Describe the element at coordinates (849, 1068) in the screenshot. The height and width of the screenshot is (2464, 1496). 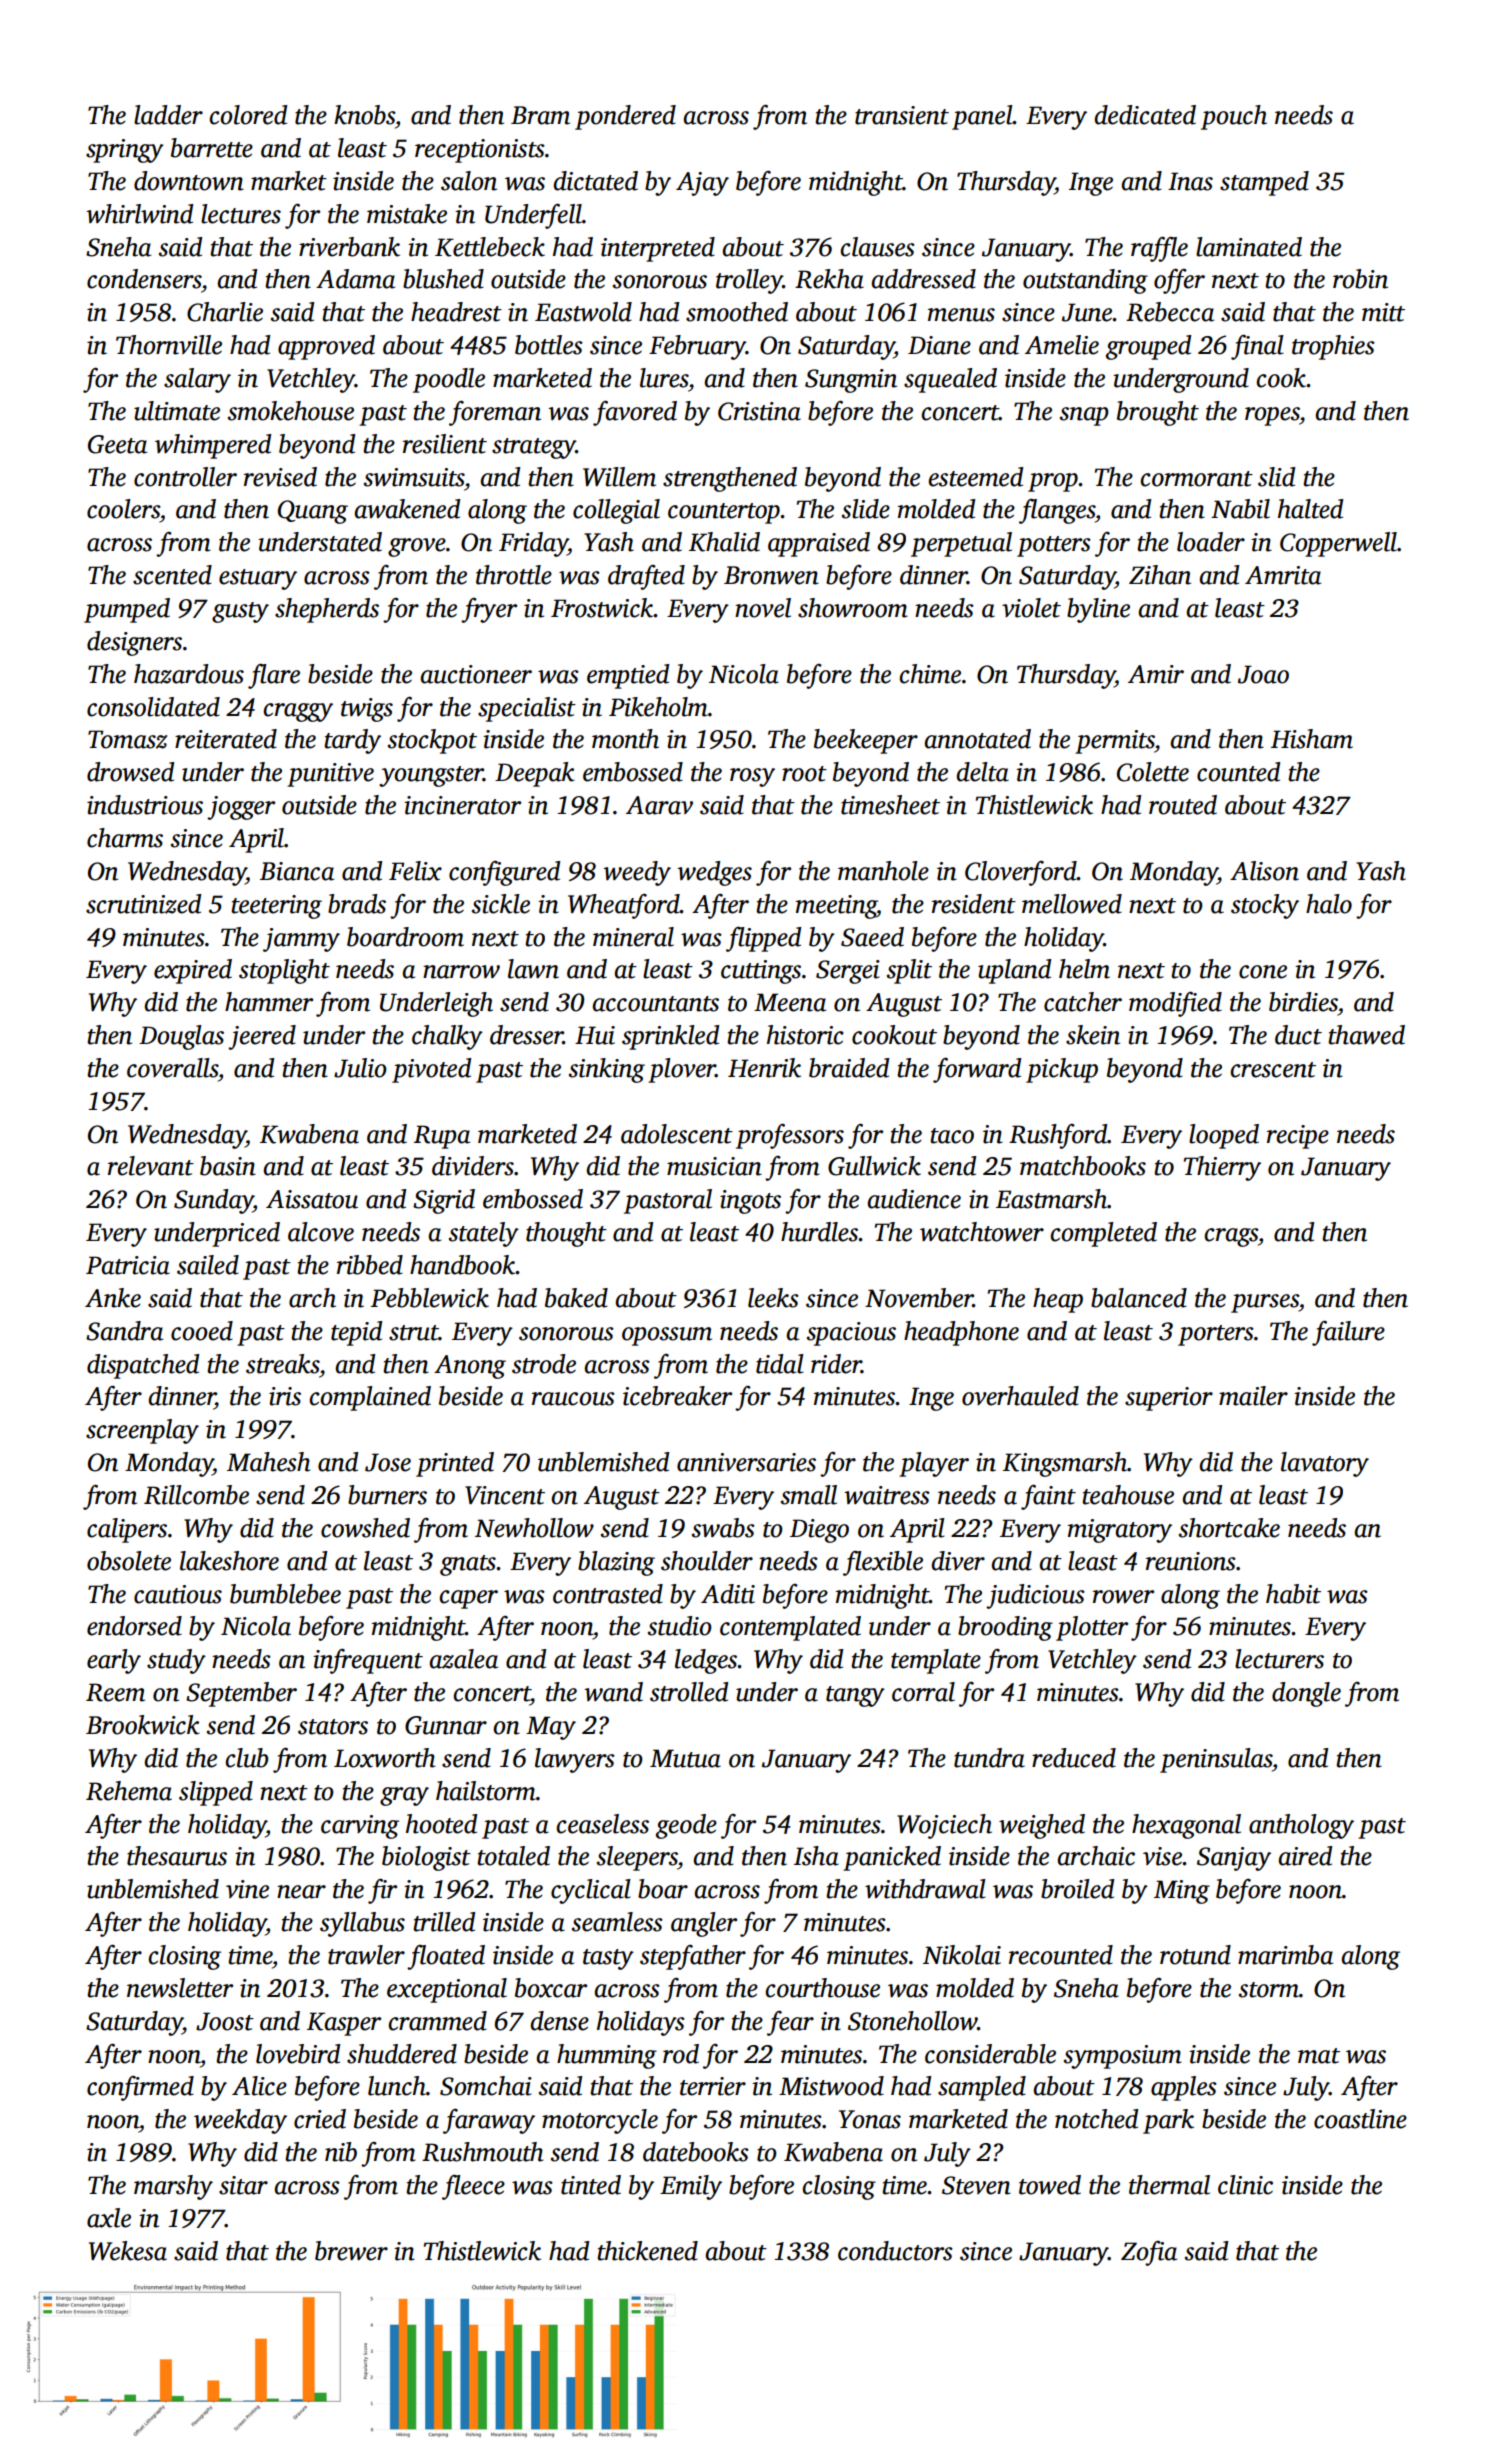
I see `braided` at that location.
